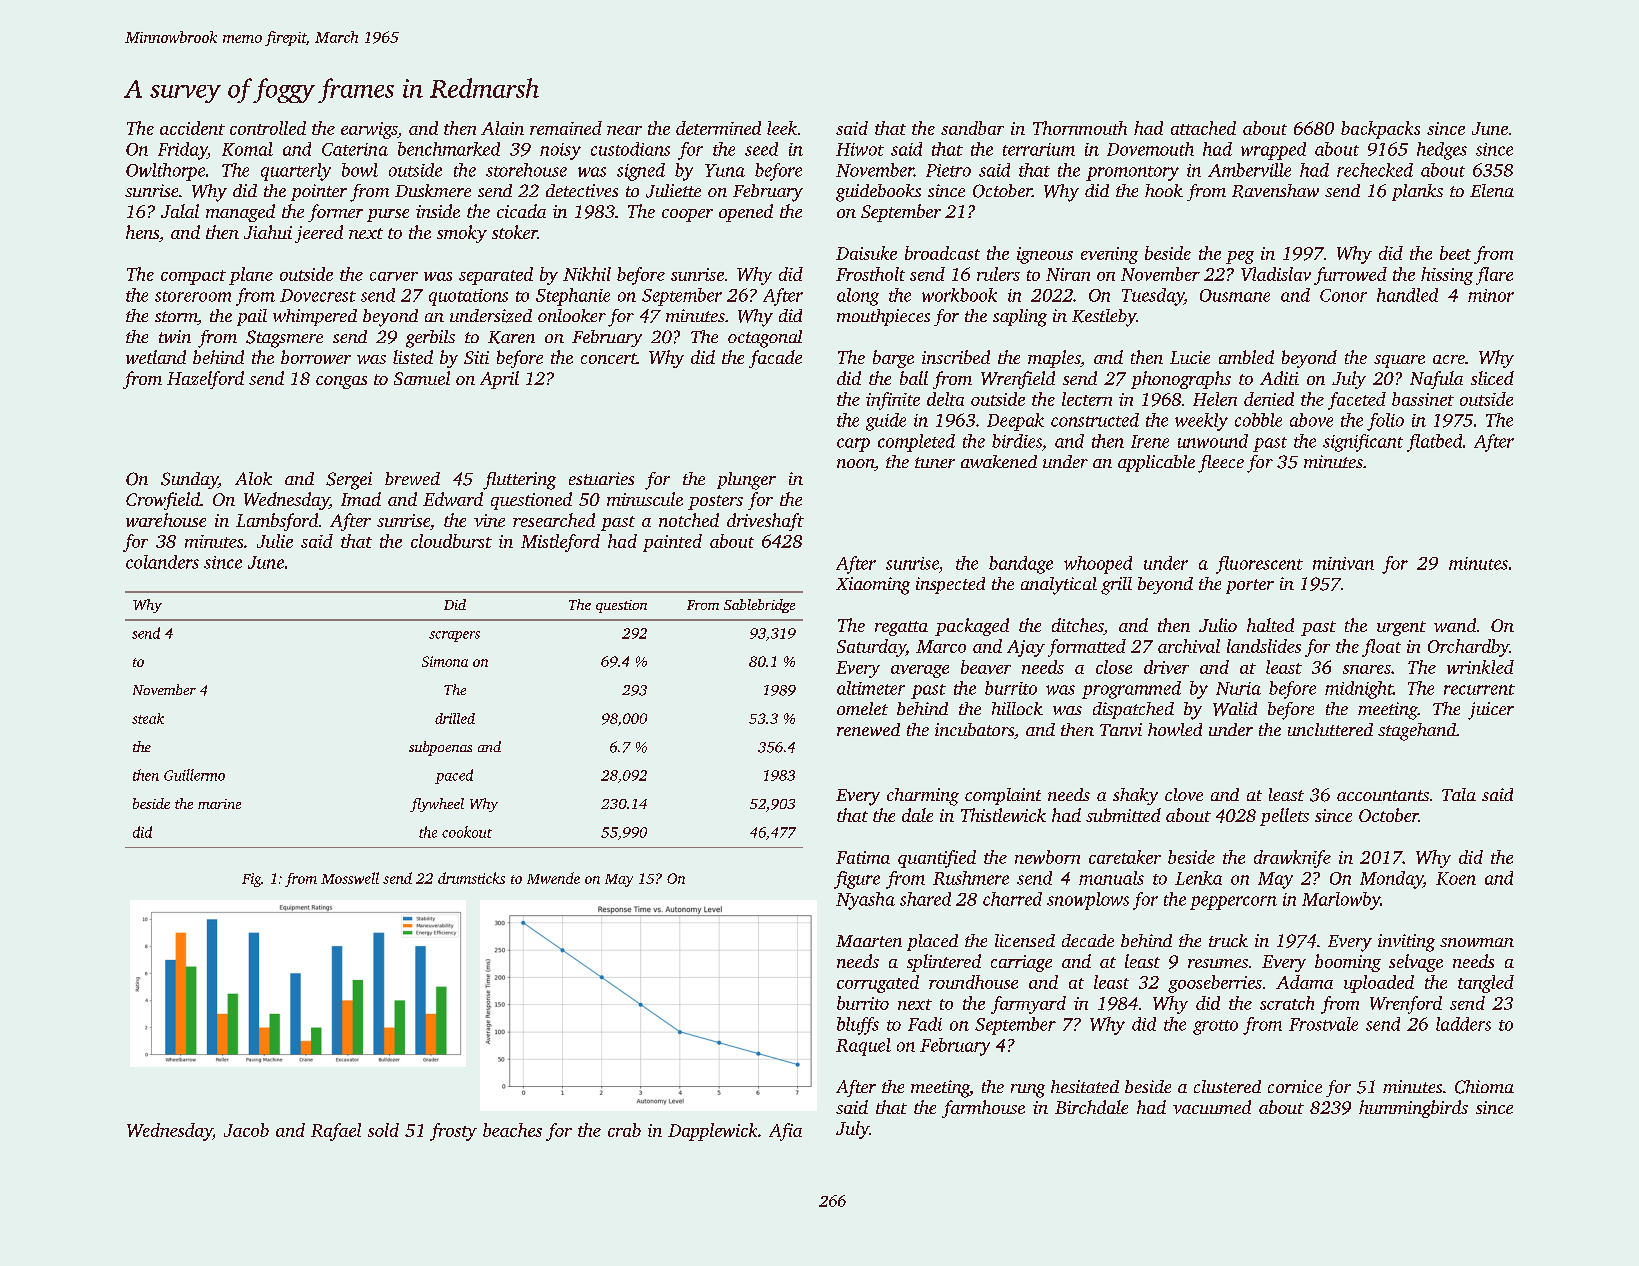 Image resolution: width=1639 pixels, height=1266 pixels. I want to click on Fatima, so click(863, 857).
